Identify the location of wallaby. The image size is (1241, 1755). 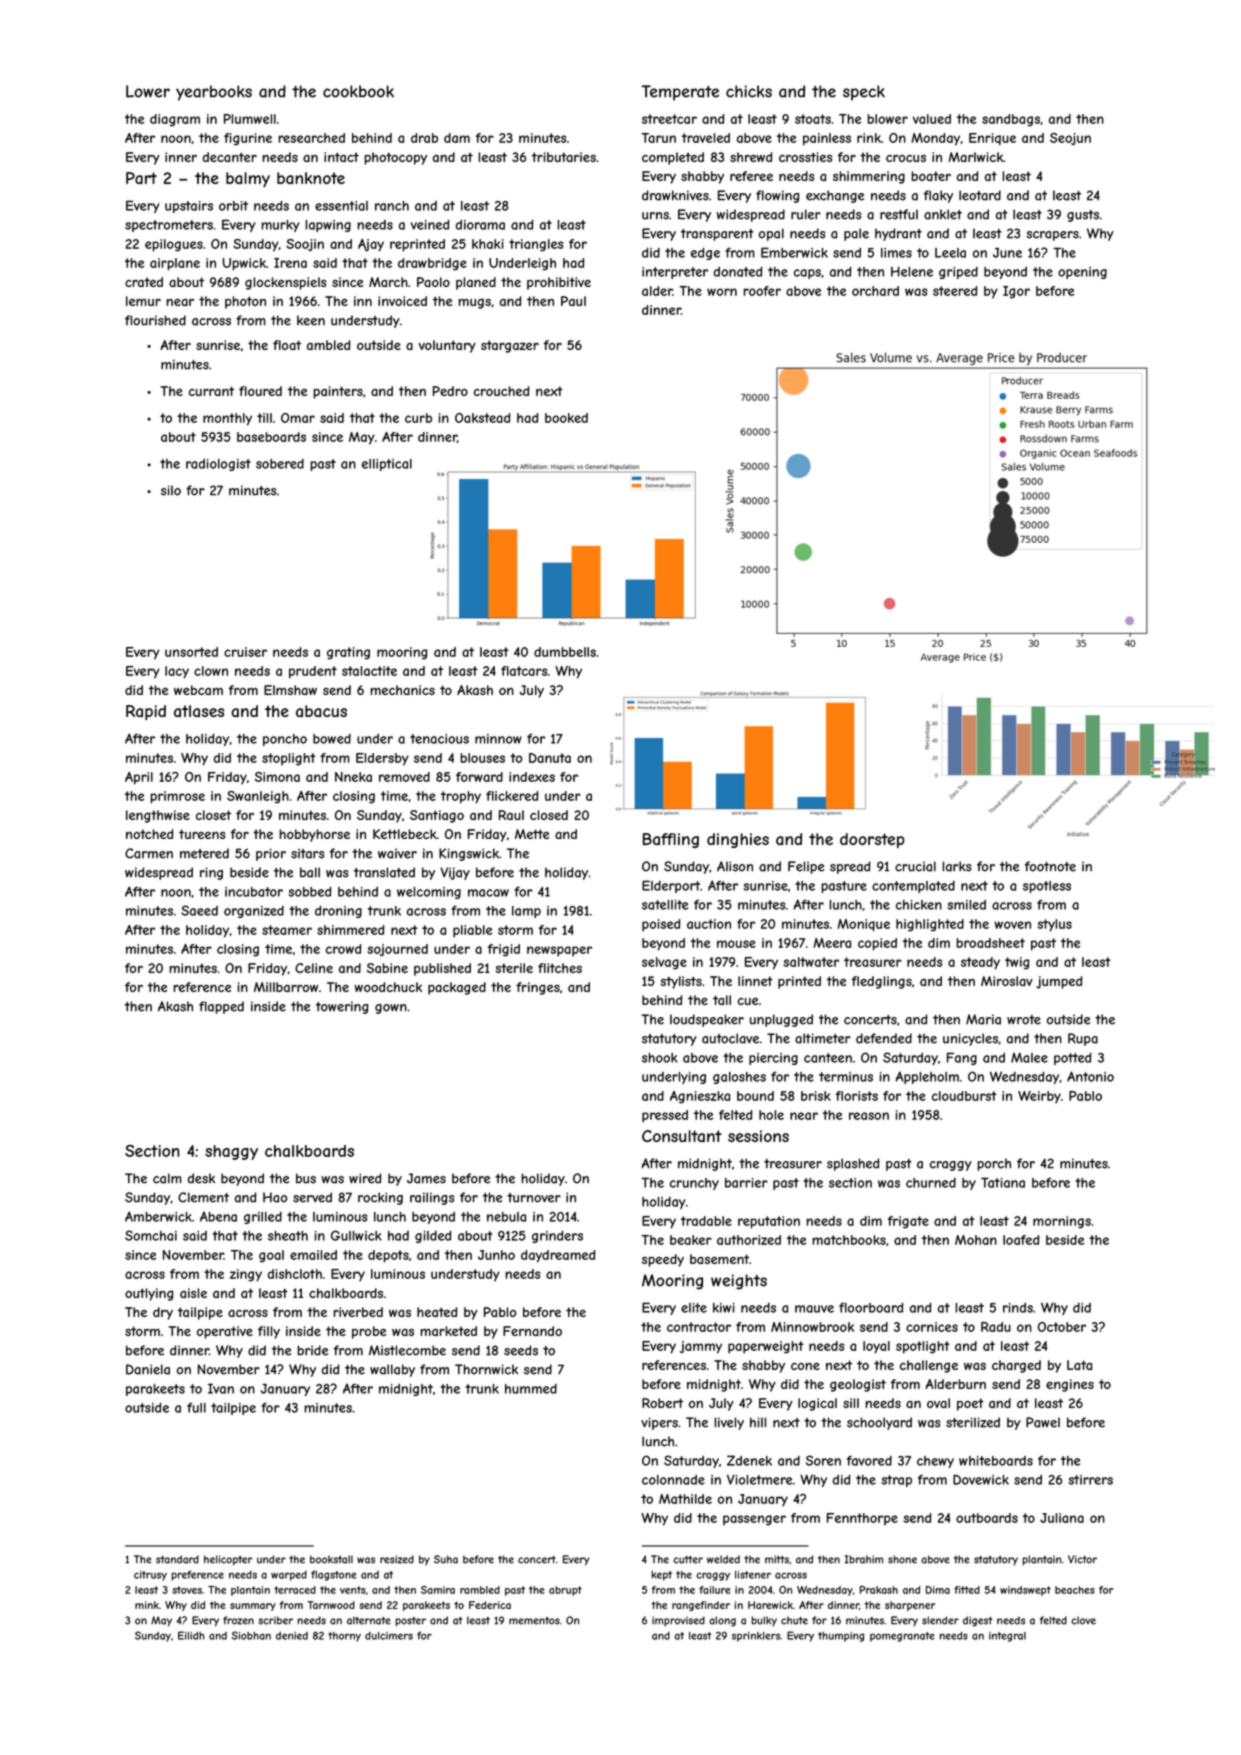
(392, 1370).
